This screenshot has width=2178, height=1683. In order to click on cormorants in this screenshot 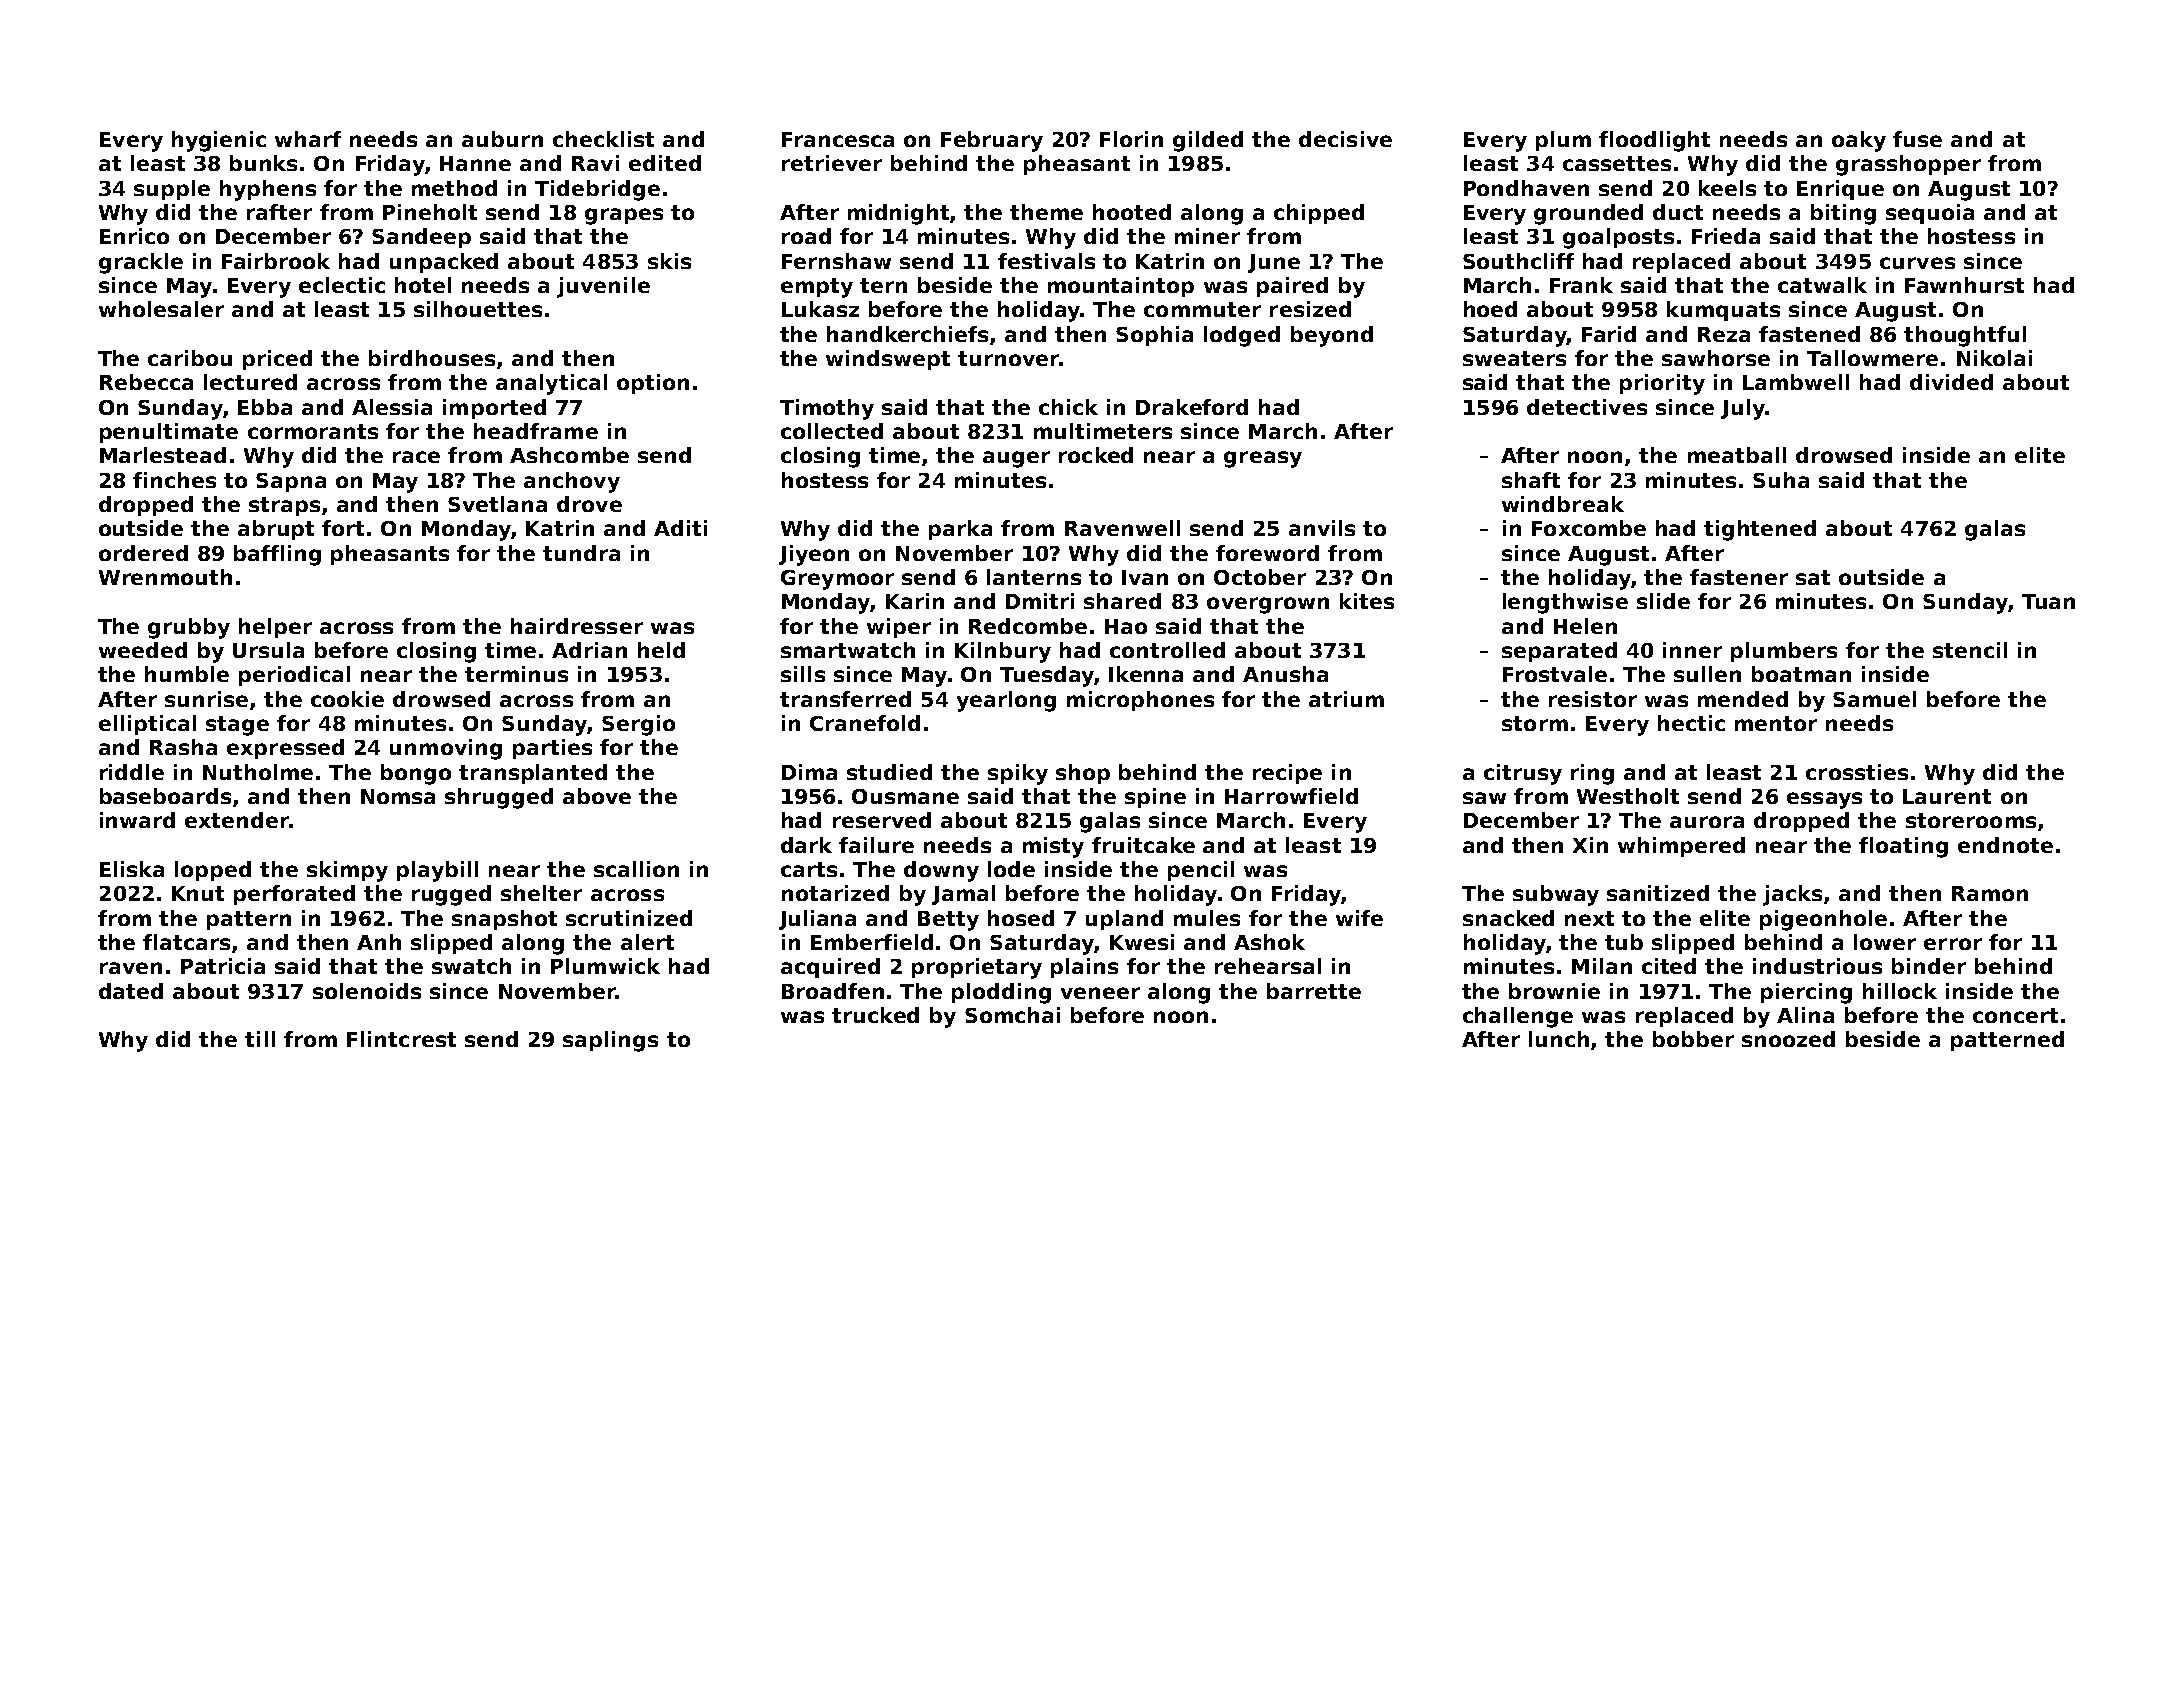, I will do `click(313, 431)`.
